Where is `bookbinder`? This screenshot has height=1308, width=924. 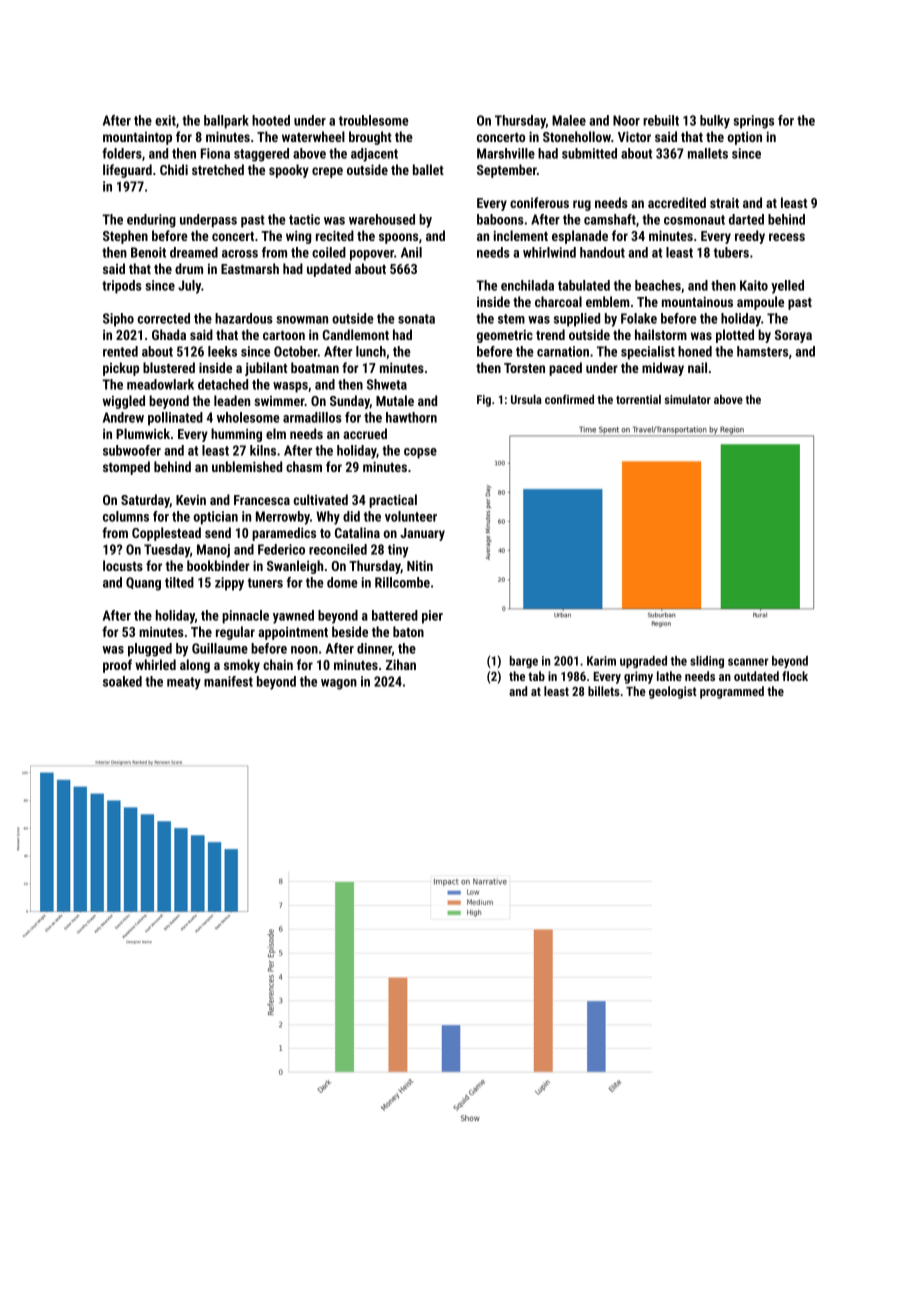 bookbinder is located at coordinates (218, 565).
